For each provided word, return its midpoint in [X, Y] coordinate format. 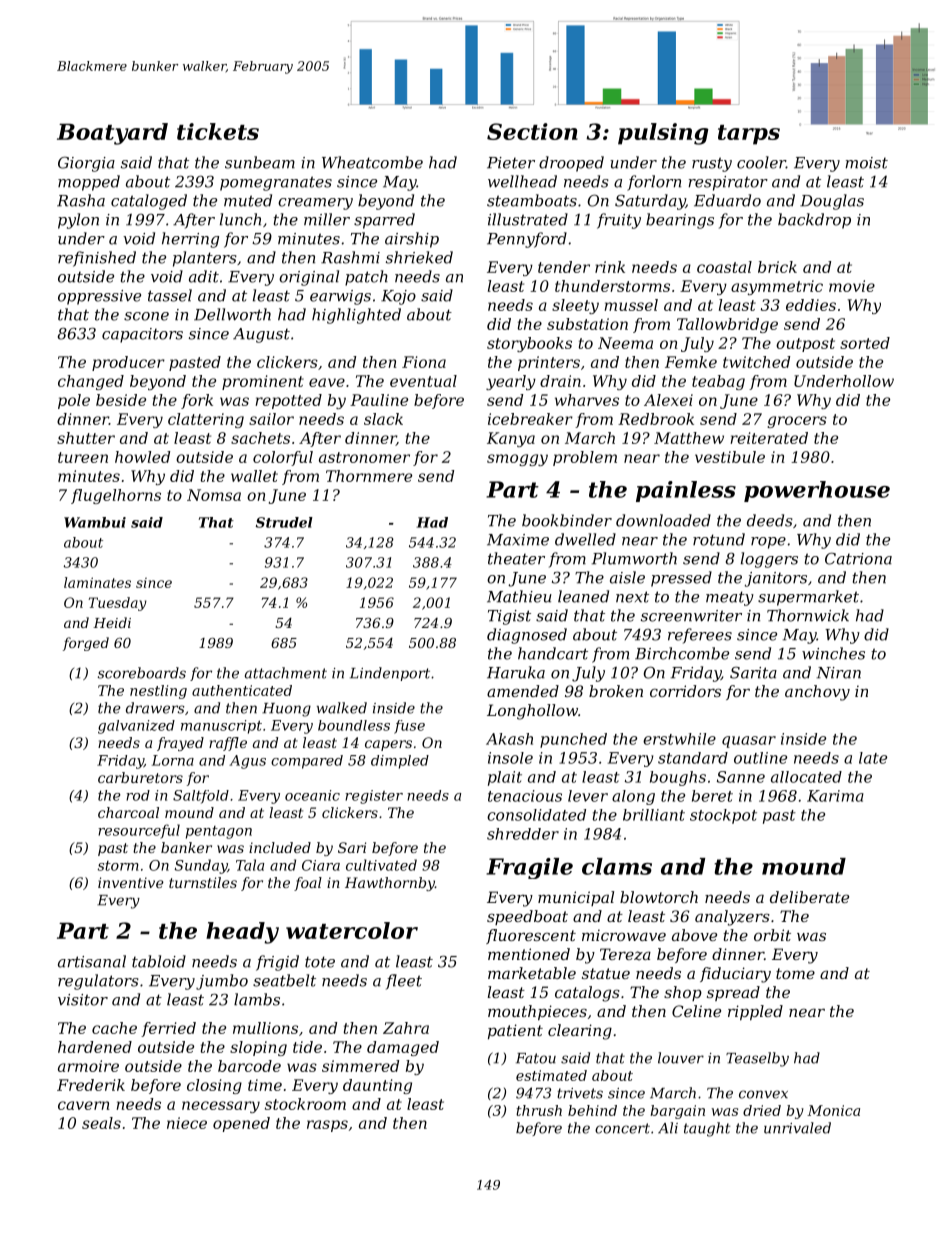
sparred [384, 221]
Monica [833, 1110]
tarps [749, 135]
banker [186, 847]
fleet [404, 982]
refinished [97, 259]
